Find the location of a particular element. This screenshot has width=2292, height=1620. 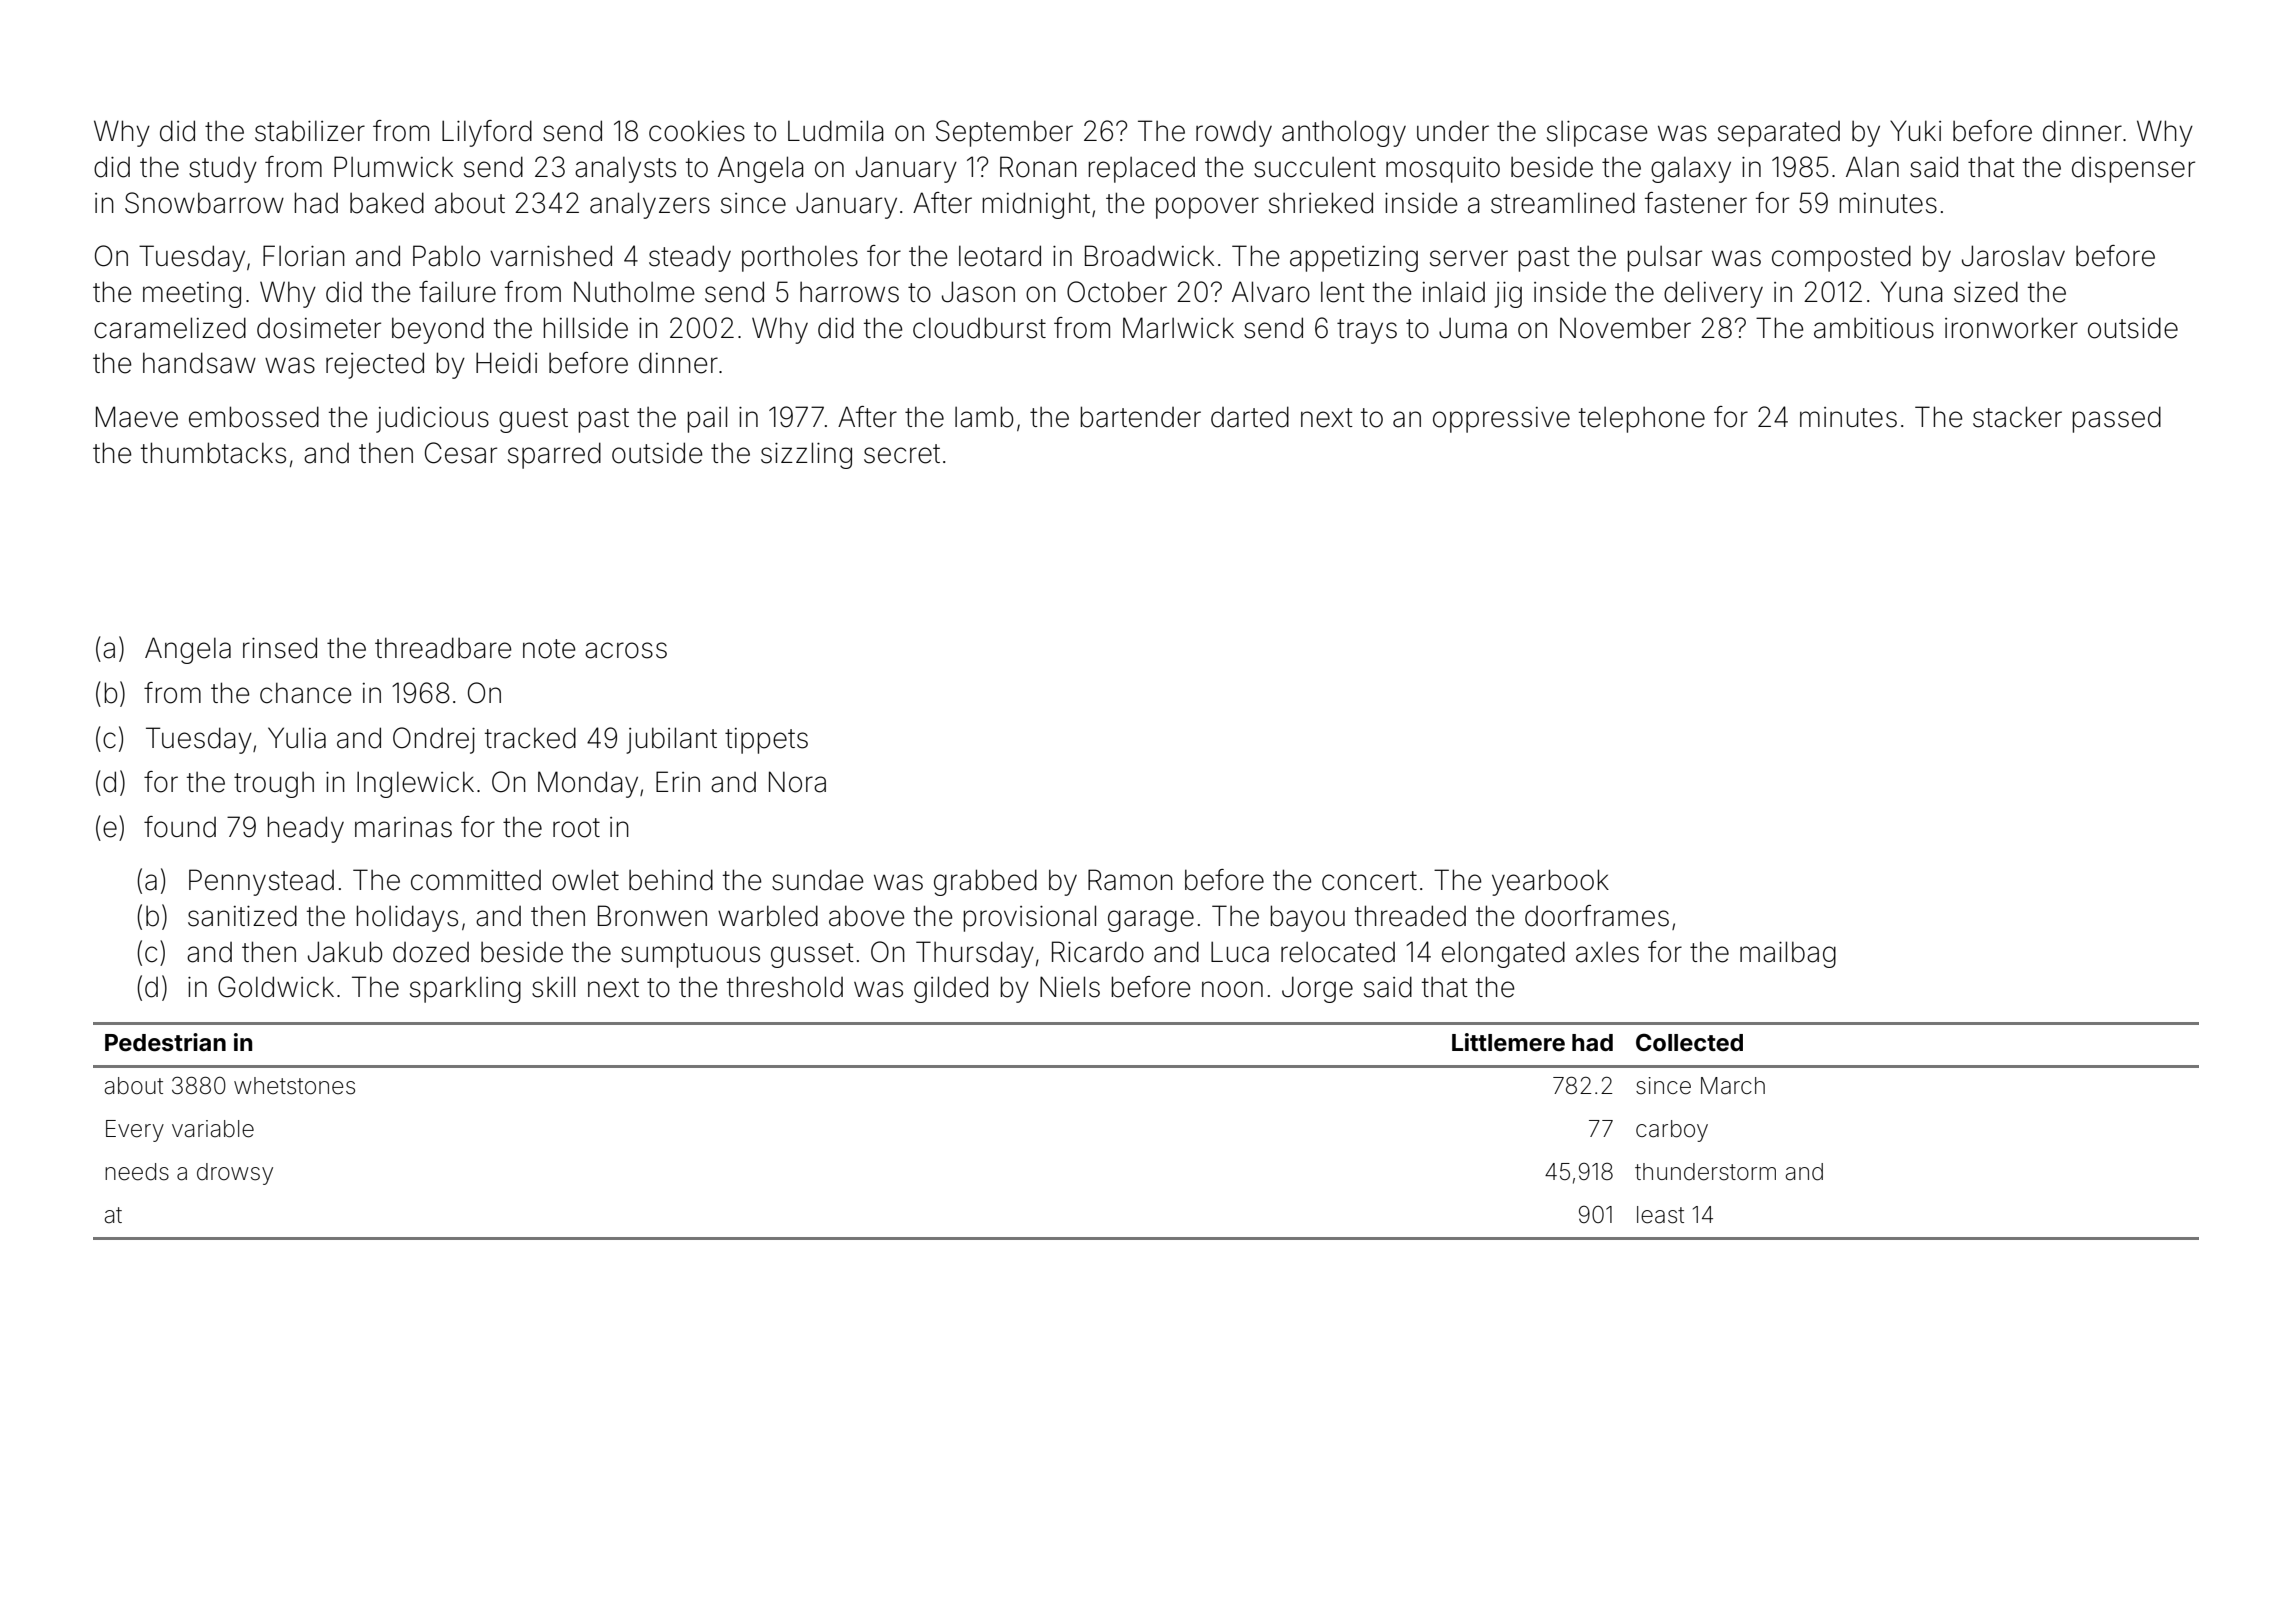

Collected is located at coordinates (1689, 1042).
